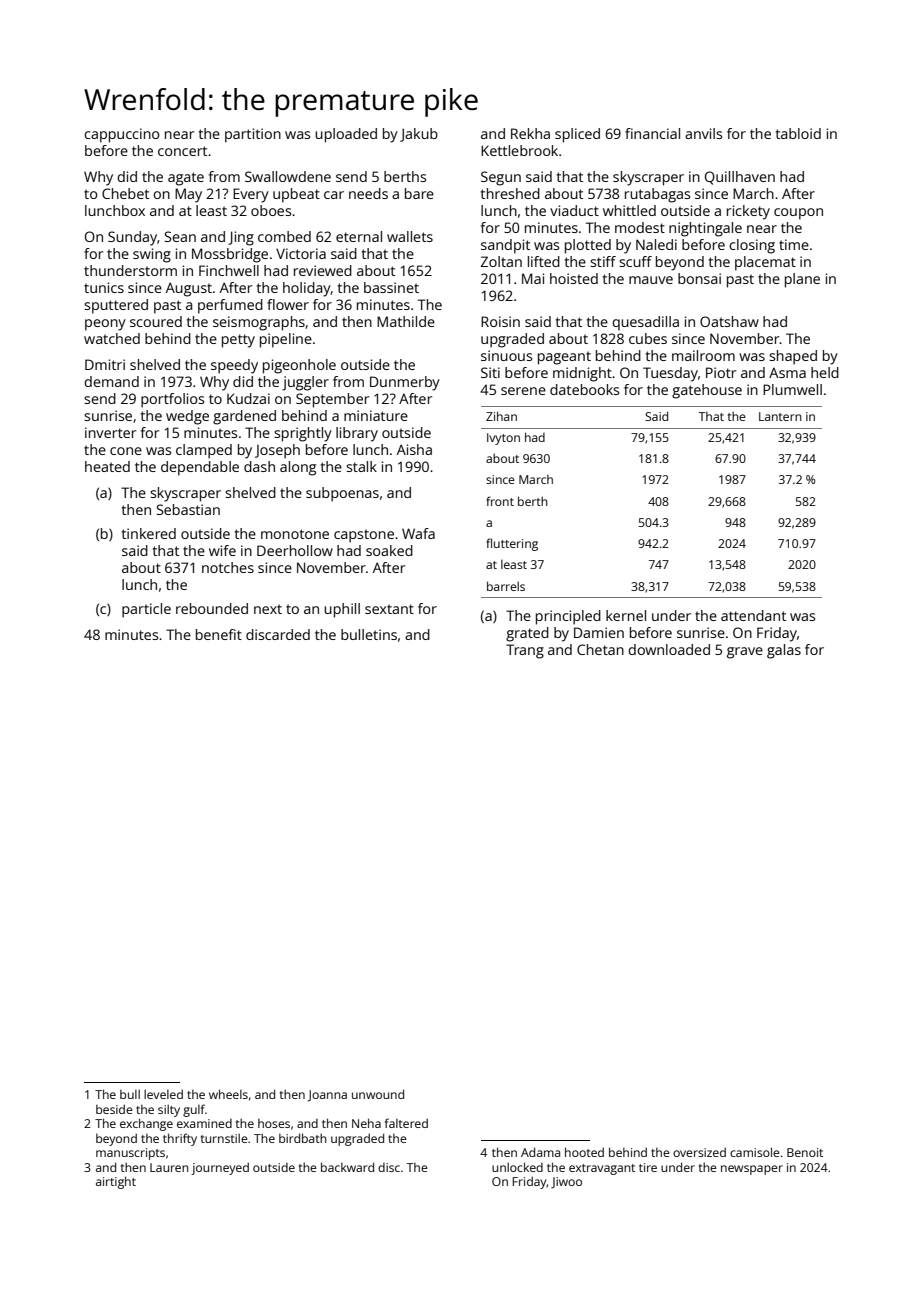  What do you see at coordinates (600, 649) in the screenshot?
I see `Chetan` at bounding box center [600, 649].
